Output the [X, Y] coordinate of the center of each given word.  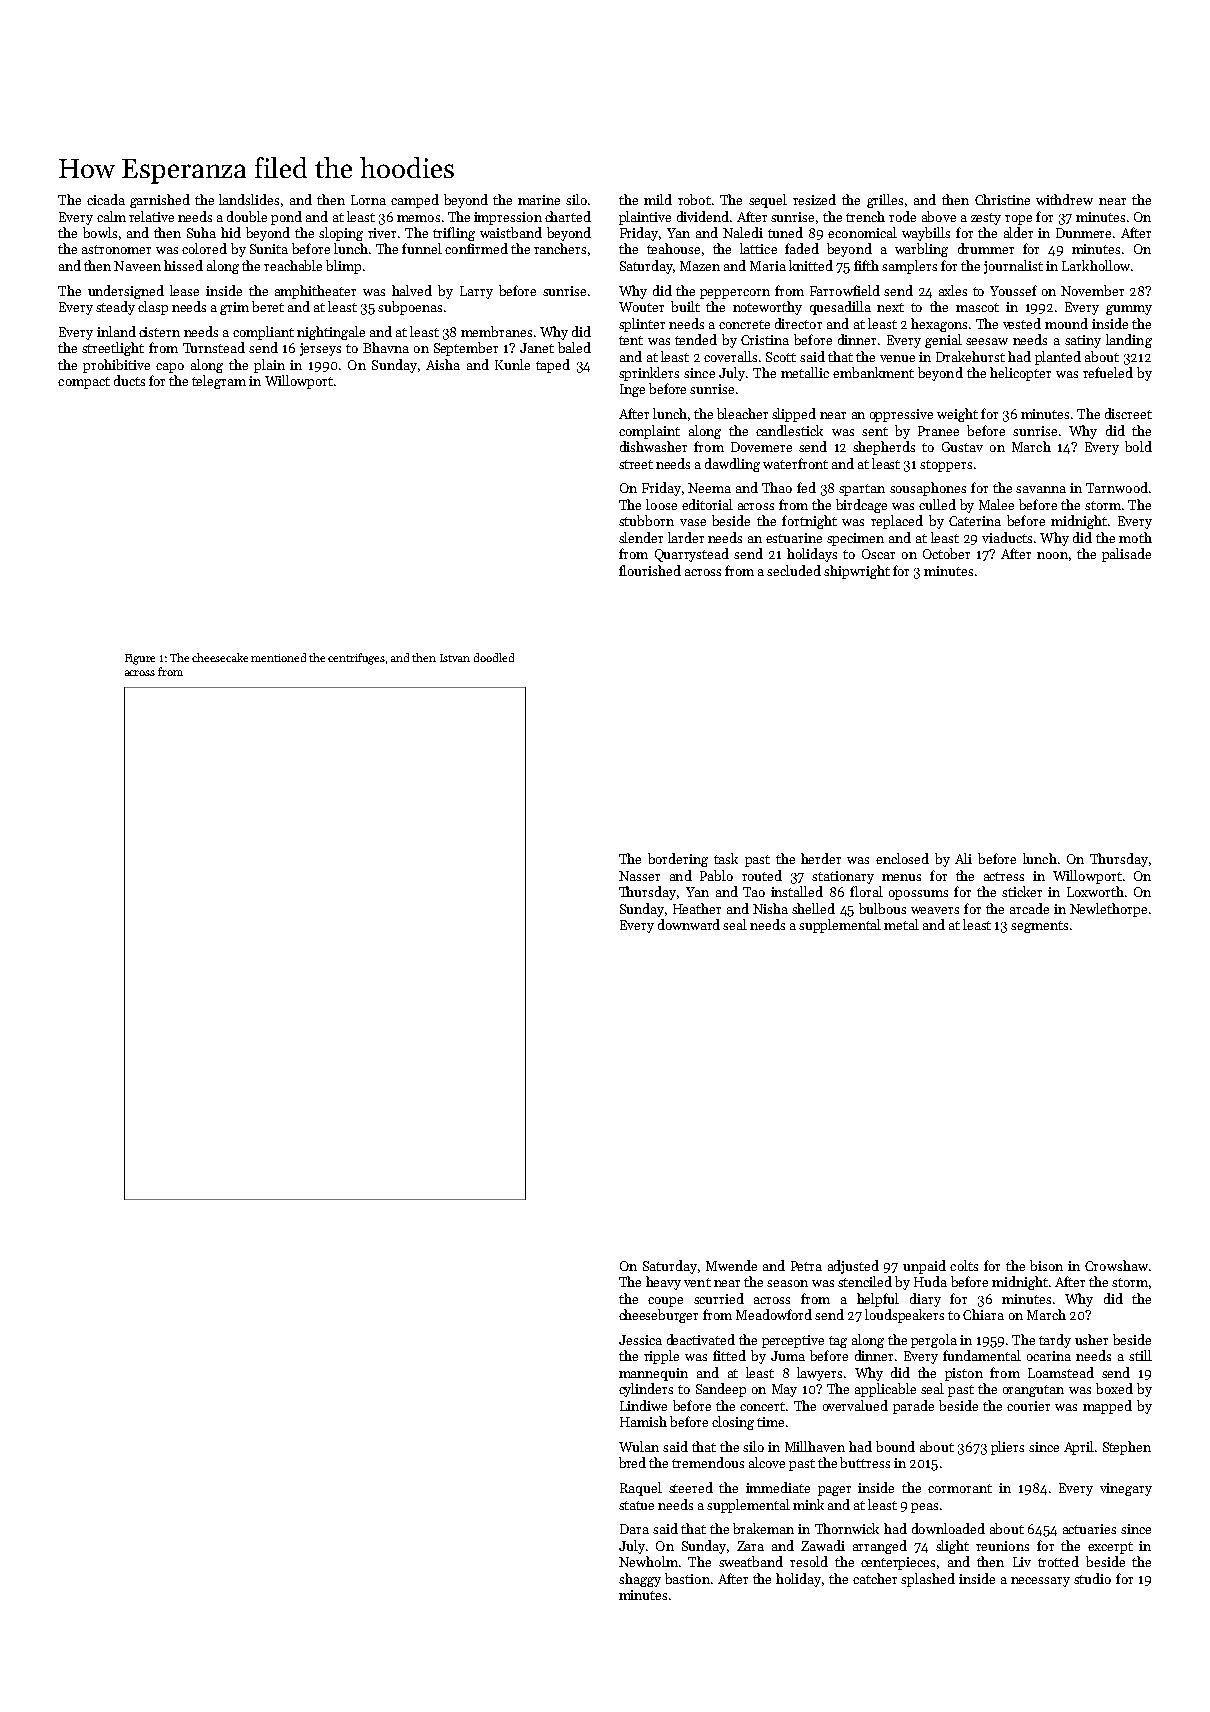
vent [697, 1282]
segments [1039, 927]
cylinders [646, 1390]
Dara [634, 1529]
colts [964, 1265]
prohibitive [116, 366]
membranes [496, 331]
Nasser [639, 876]
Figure [140, 659]
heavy [663, 1283]
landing [1129, 341]
